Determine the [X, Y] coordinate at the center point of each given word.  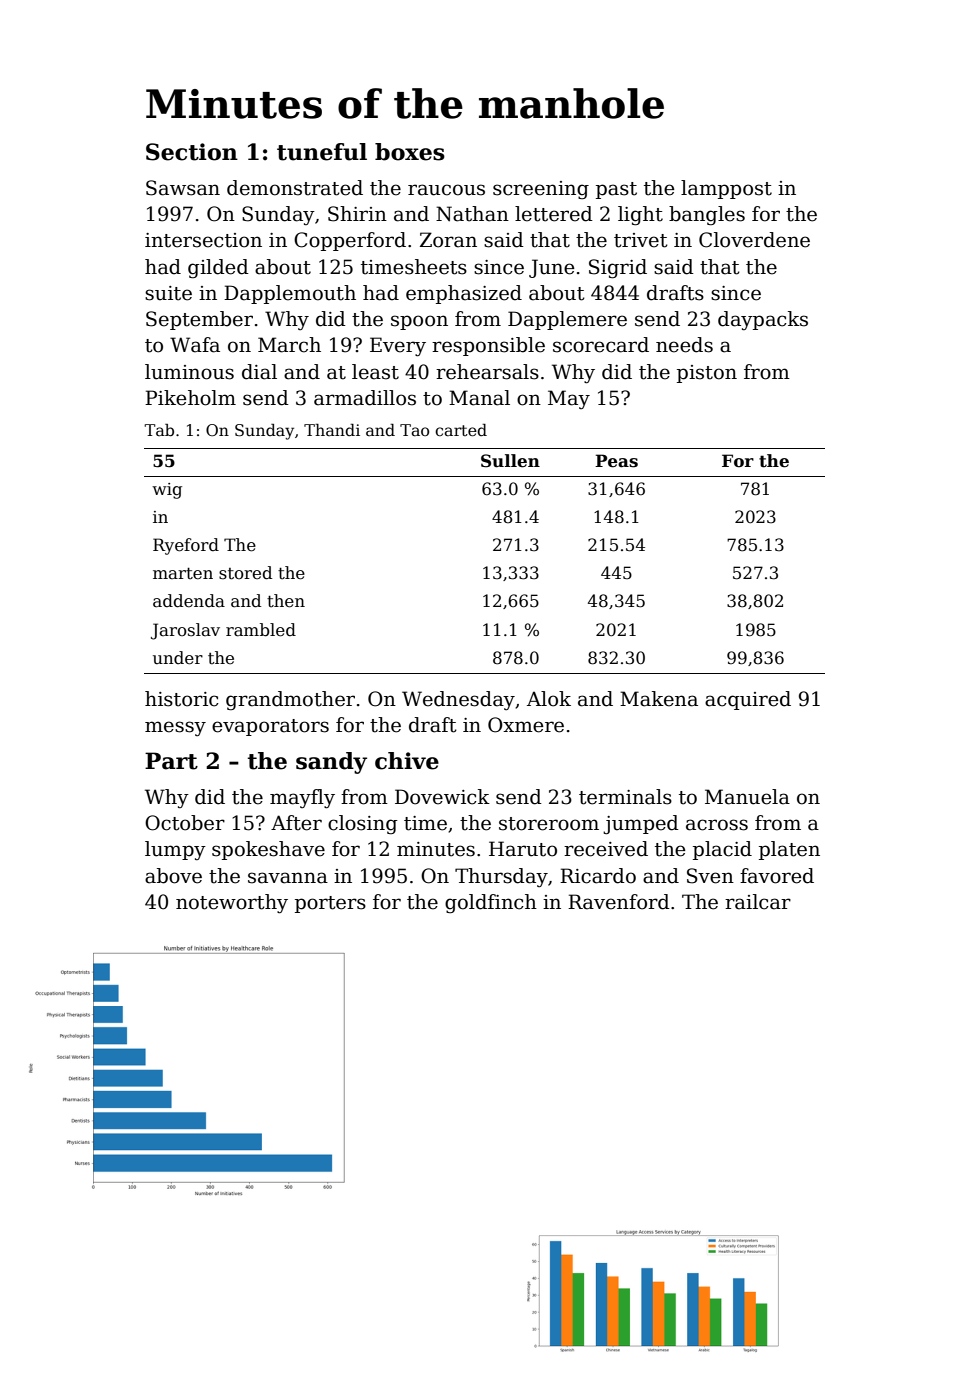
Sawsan [183, 188]
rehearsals [487, 372]
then [286, 601]
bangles [707, 215]
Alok [549, 699]
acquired [748, 700]
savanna [288, 878]
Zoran [448, 240]
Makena [659, 699]
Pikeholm [190, 398]
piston [707, 374]
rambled [261, 630]
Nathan [472, 214]
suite [168, 293]
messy [175, 728]
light [640, 216]
